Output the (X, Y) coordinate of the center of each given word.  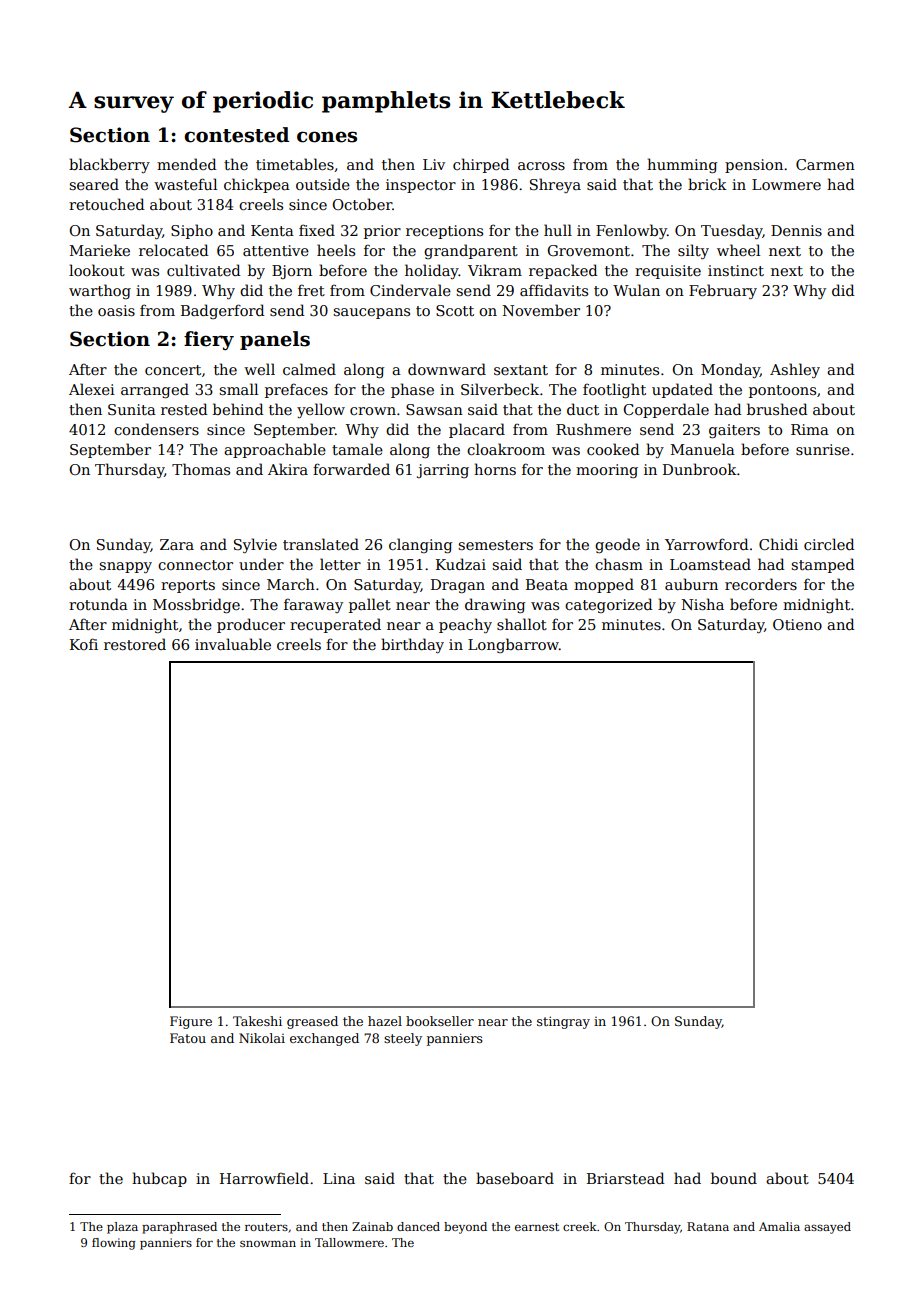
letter (340, 564)
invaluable (233, 644)
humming (682, 165)
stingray (563, 1022)
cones (327, 137)
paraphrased (179, 1228)
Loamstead (710, 564)
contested (236, 135)
